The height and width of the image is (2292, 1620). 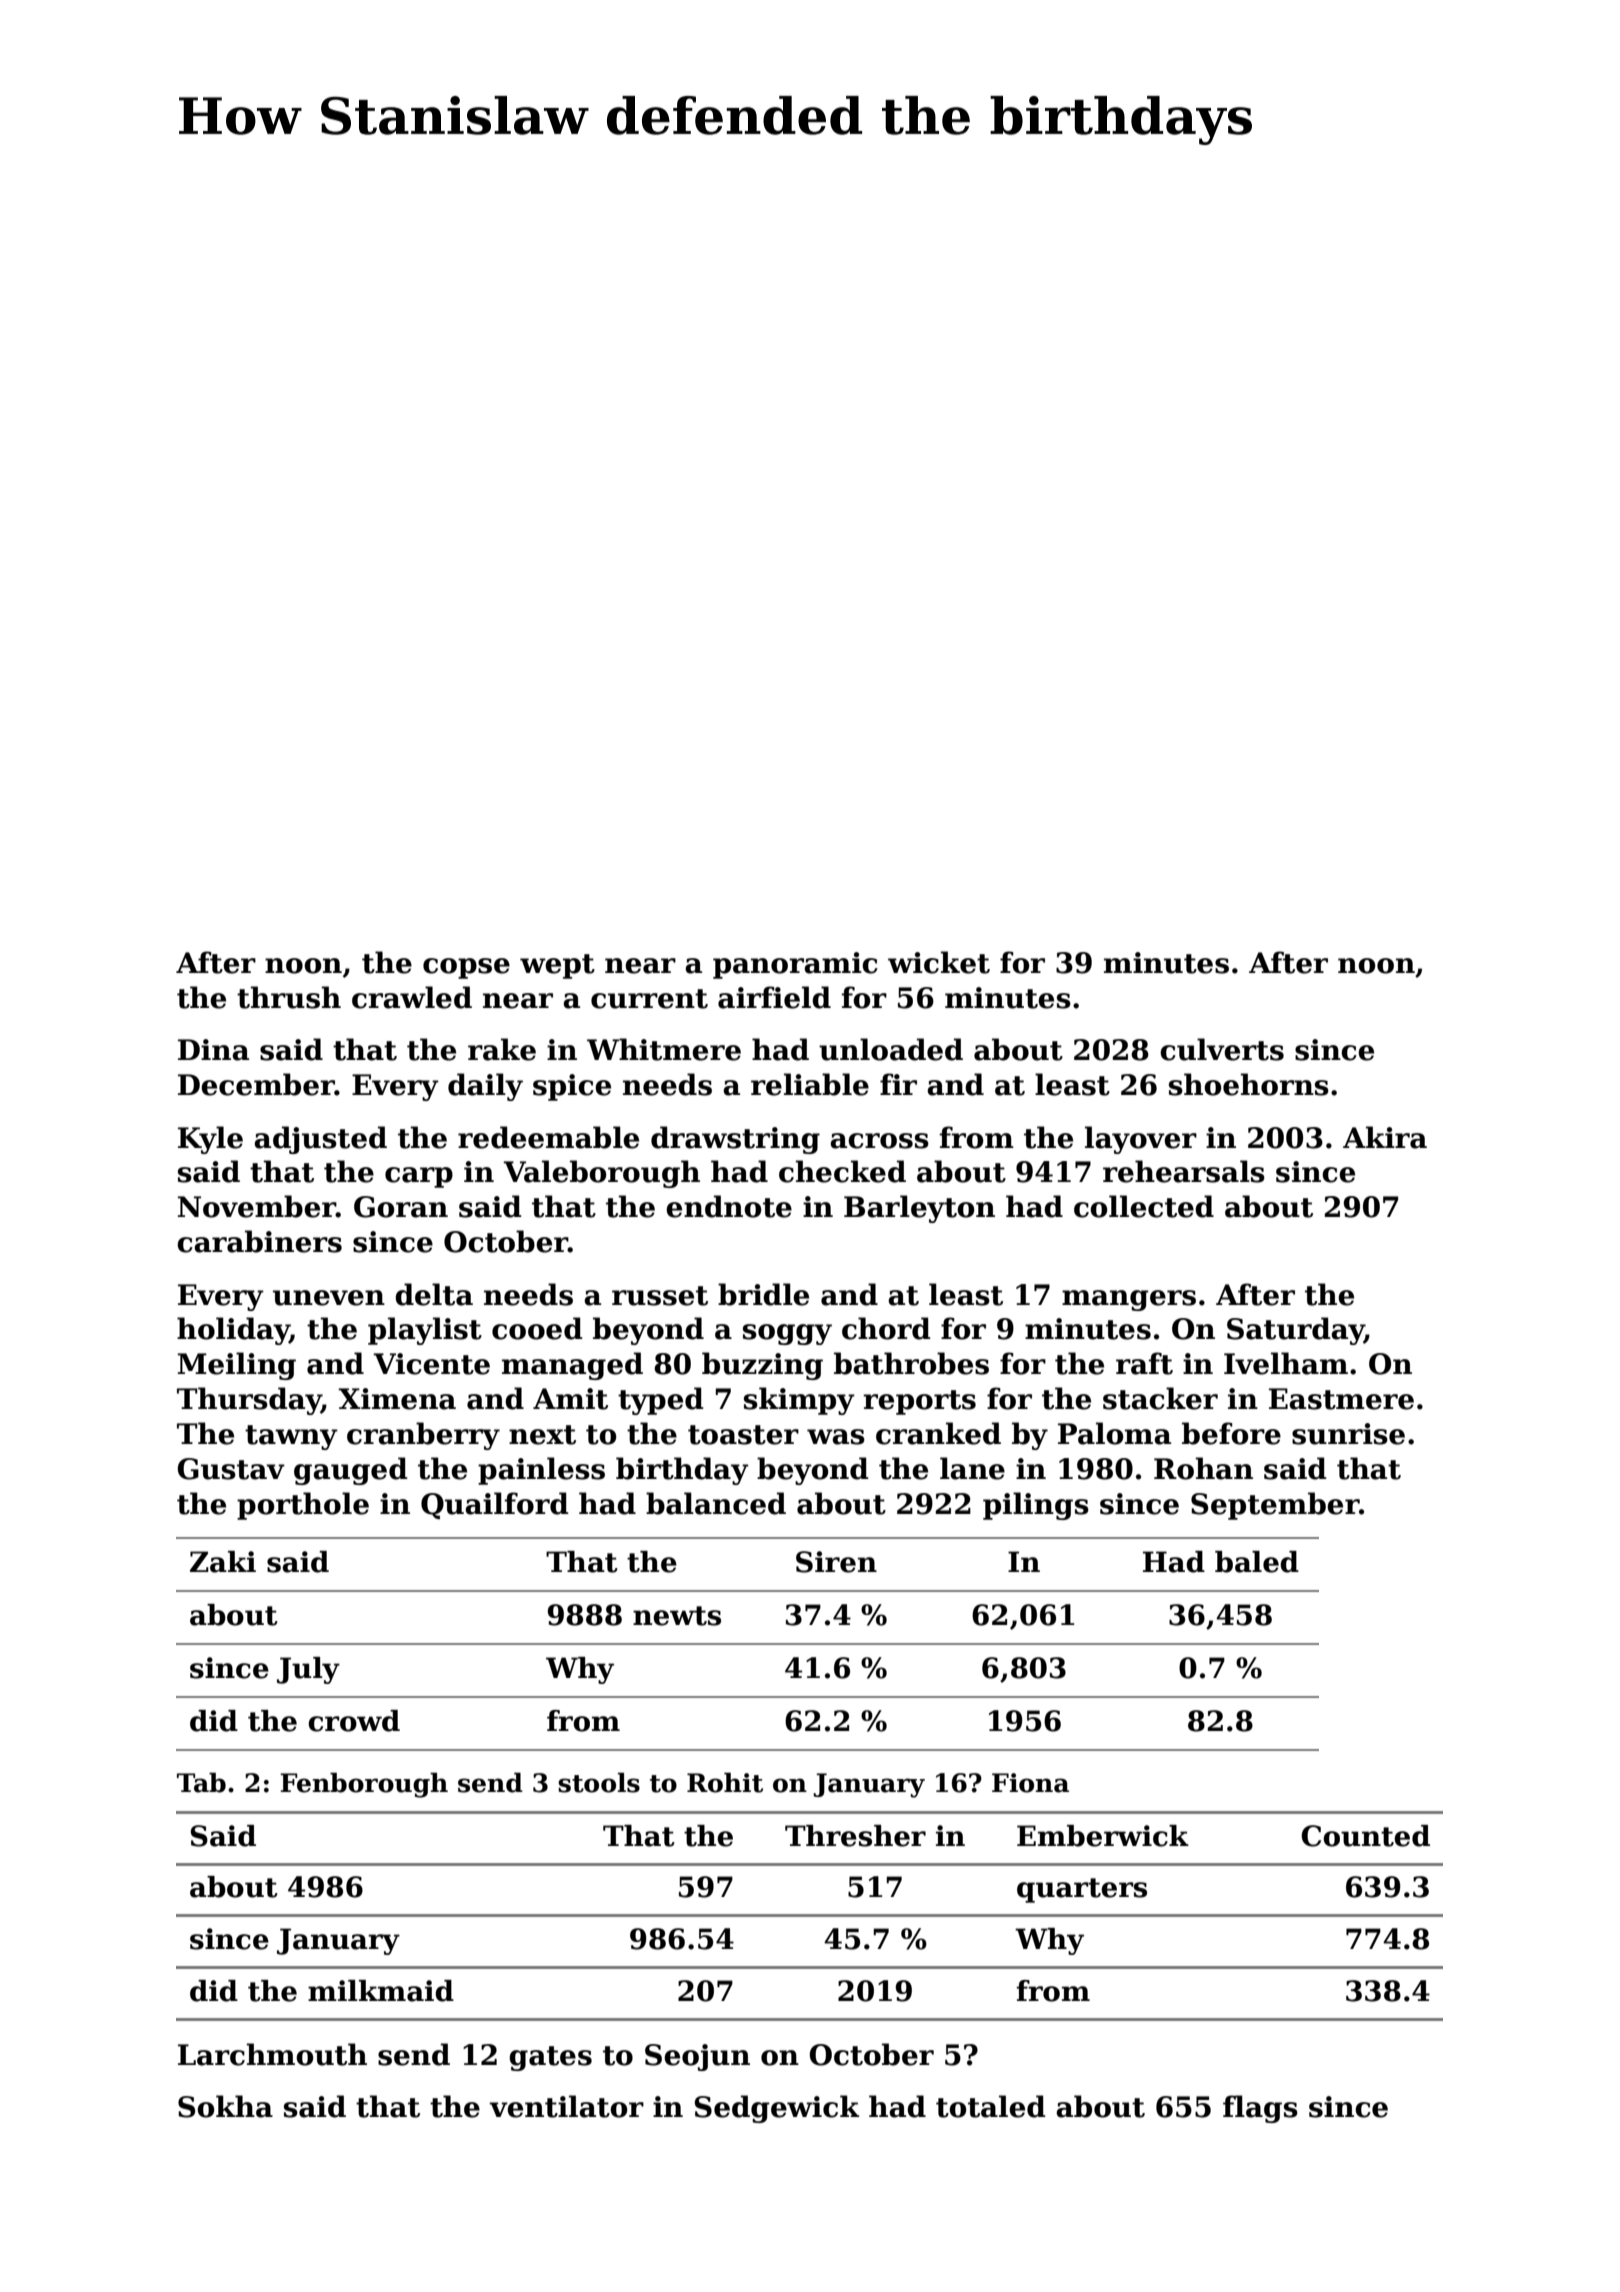 What do you see at coordinates (1082, 1890) in the image?
I see `quarters` at bounding box center [1082, 1890].
